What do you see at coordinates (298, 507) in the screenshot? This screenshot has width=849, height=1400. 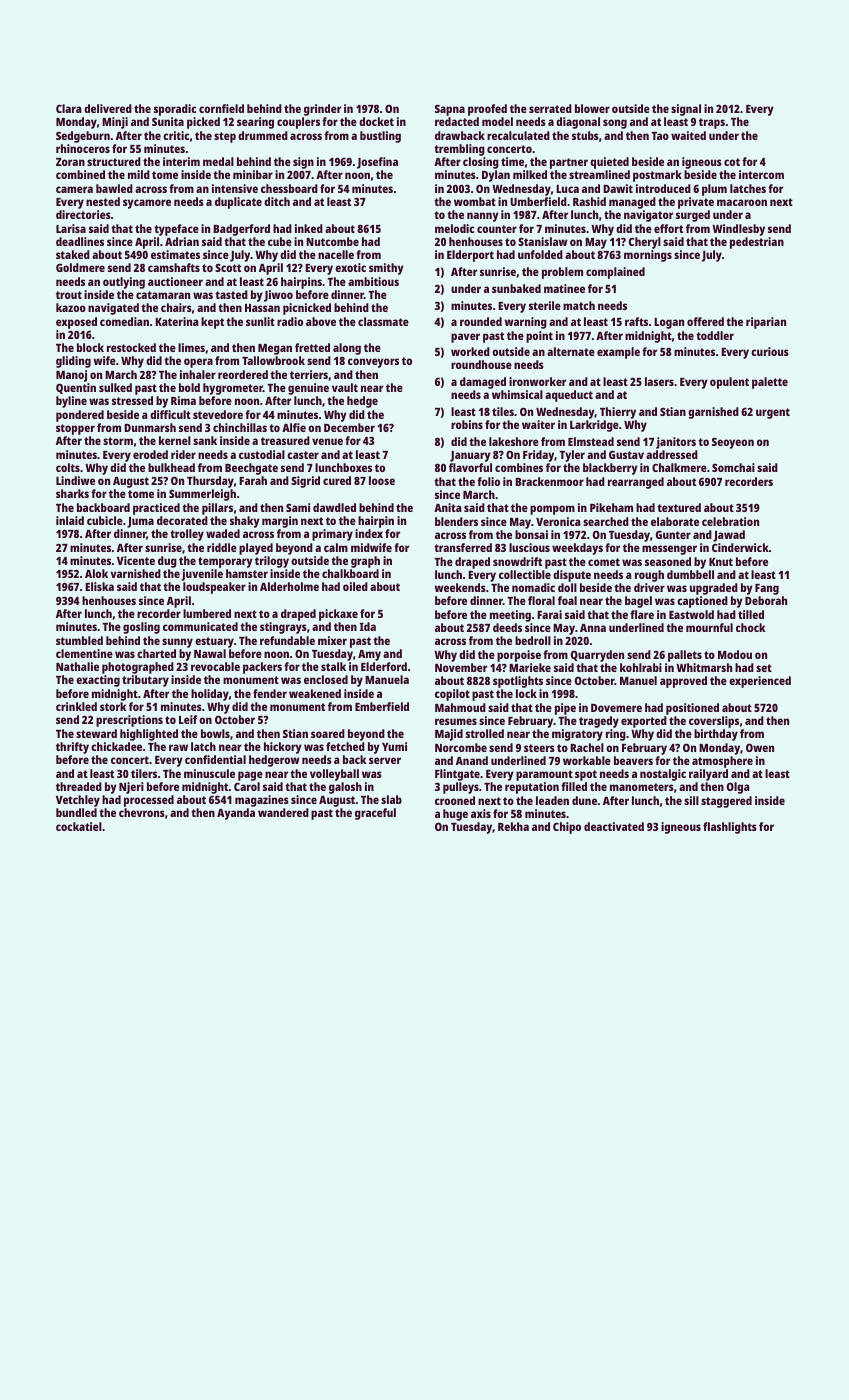 I see `Sami` at bounding box center [298, 507].
